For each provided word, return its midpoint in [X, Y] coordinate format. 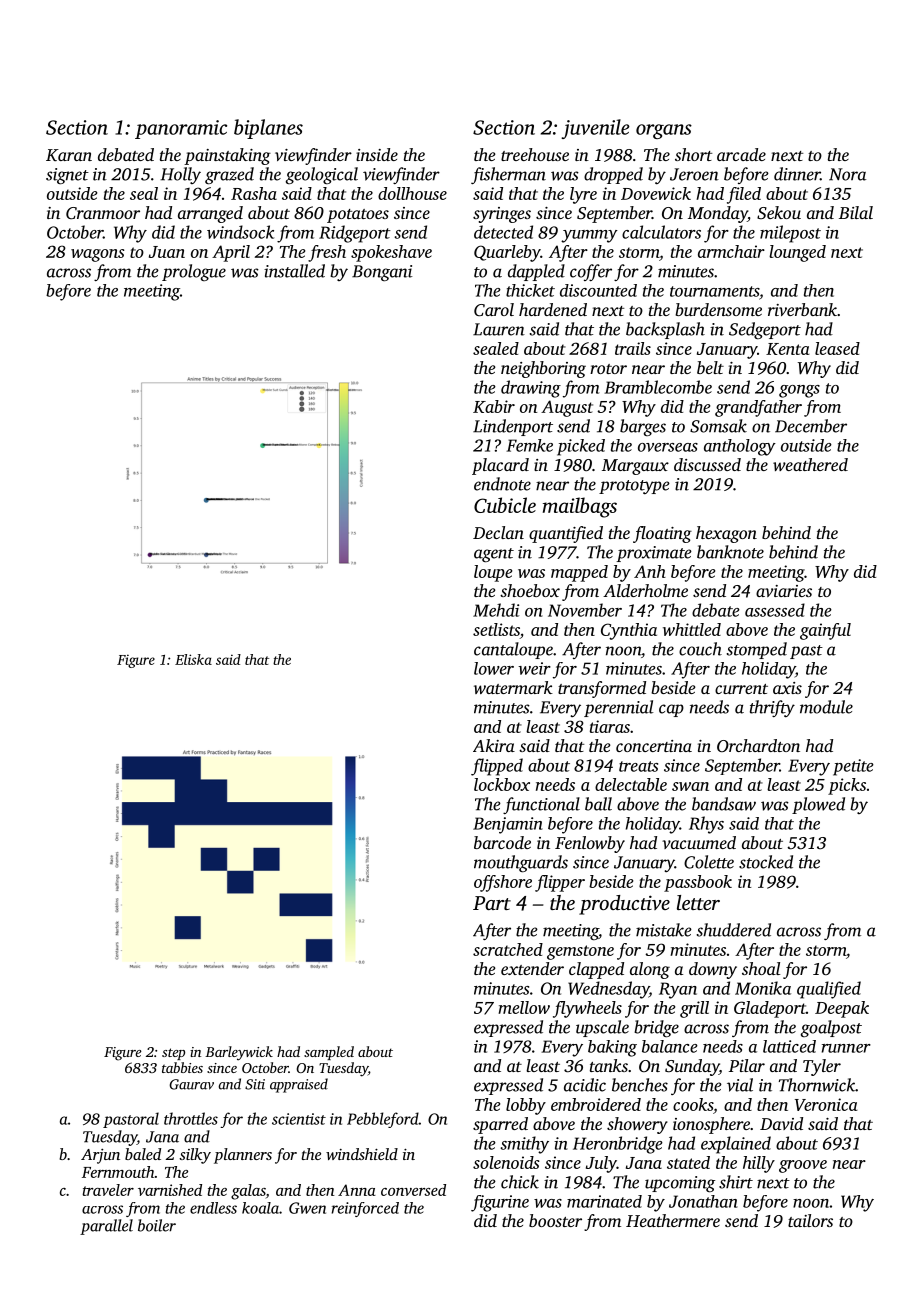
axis [787, 688]
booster [555, 1220]
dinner [797, 174]
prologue [194, 272]
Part [492, 903]
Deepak [842, 1009]
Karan [69, 155]
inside [377, 154]
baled [143, 1154]
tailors [810, 1220]
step [173, 1054]
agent [494, 555]
